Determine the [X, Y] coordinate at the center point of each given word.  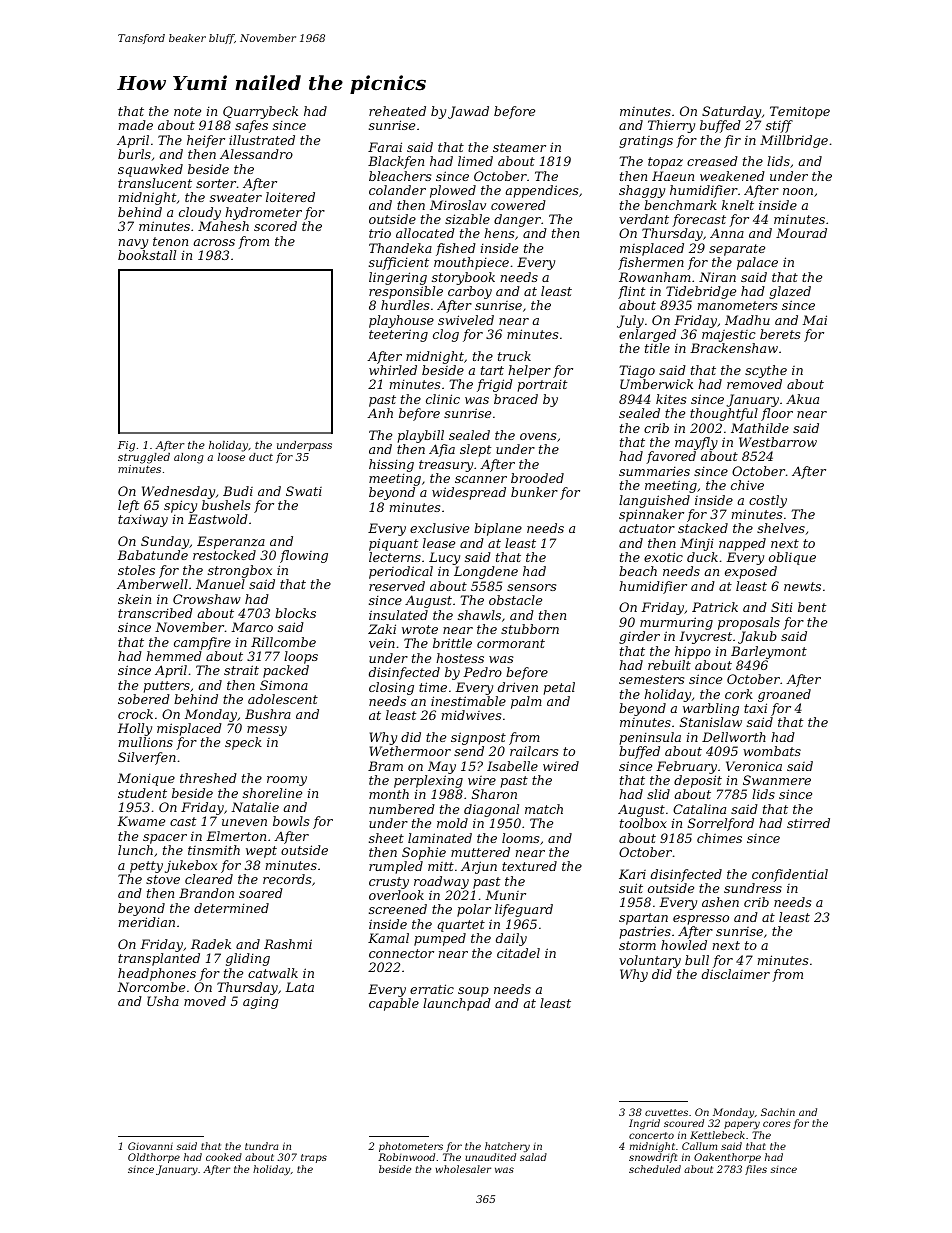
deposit [698, 781]
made [136, 125]
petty [146, 867]
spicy [180, 506]
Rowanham [655, 277]
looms [520, 838]
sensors [531, 587]
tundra [261, 1146]
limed [475, 161]
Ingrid [644, 1124]
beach [638, 571]
